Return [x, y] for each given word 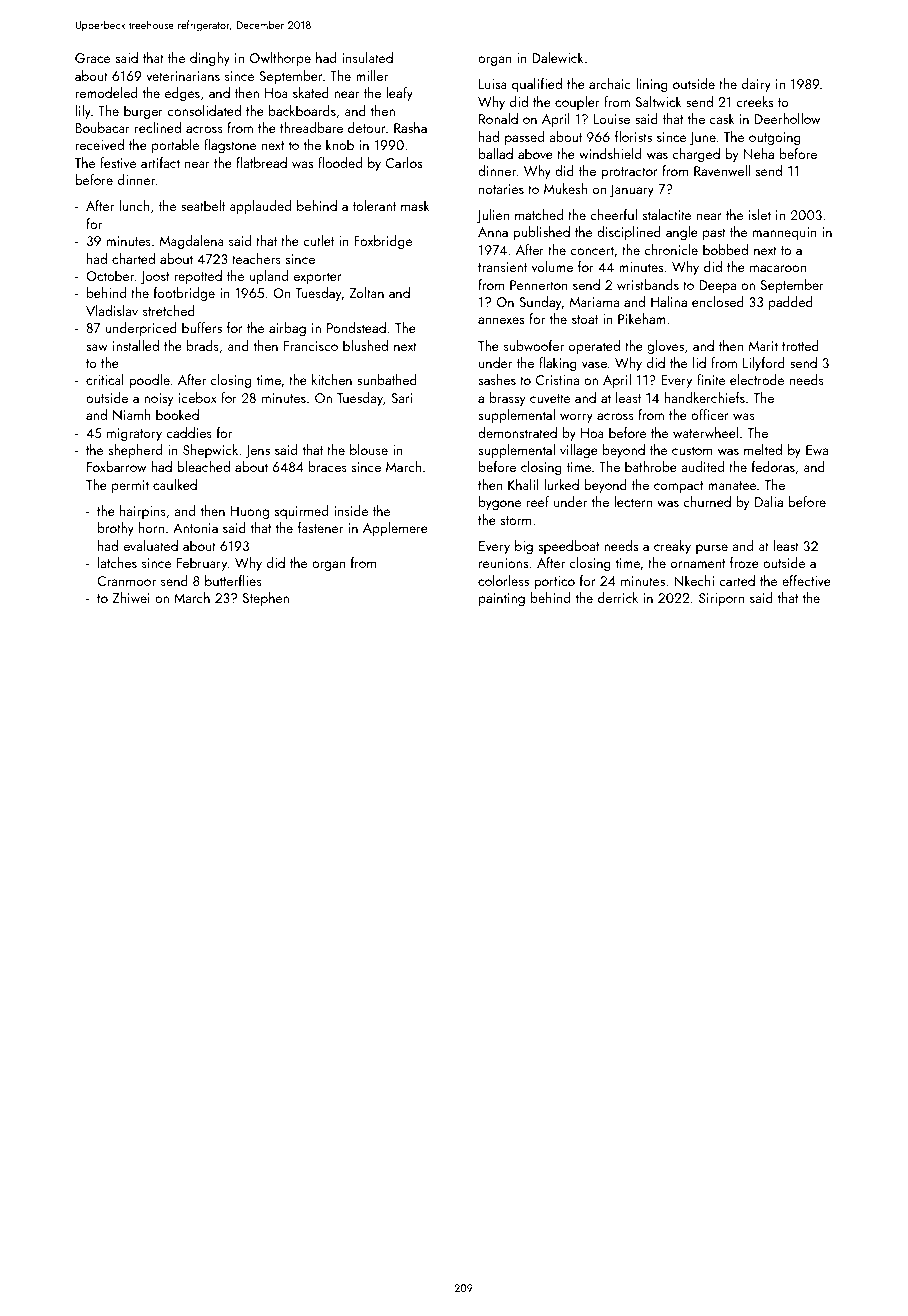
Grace [92, 58]
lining [652, 85]
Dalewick [557, 57]
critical [105, 379]
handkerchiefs [705, 397]
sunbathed [387, 379]
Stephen [266, 599]
